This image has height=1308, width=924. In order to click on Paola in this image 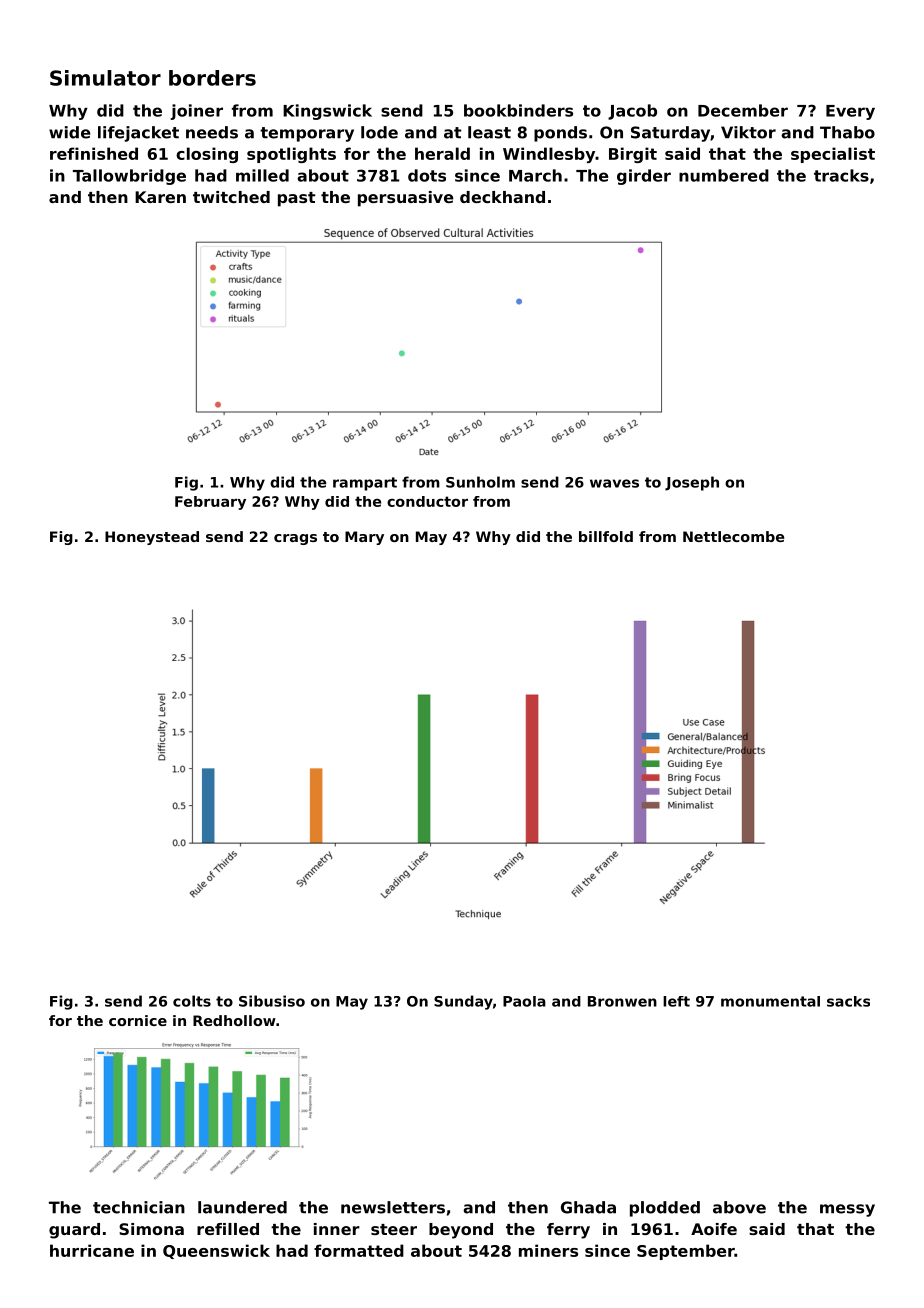, I will do `click(524, 1001)`.
